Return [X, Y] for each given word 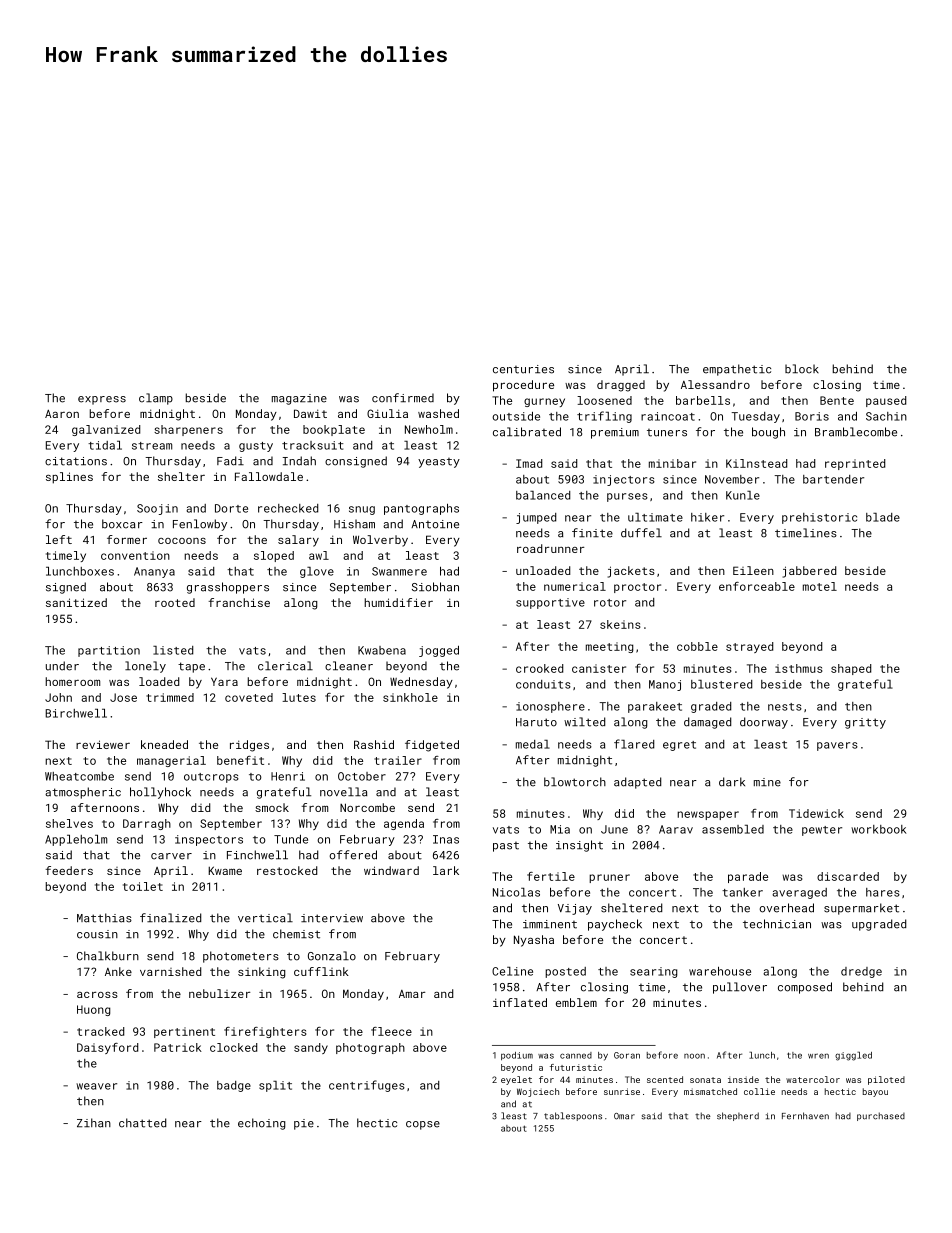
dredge [861, 972]
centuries [523, 369]
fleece [391, 1031]
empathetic [737, 370]
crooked [539, 668]
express [102, 400]
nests [785, 707]
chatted [142, 1123]
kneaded [164, 744]
